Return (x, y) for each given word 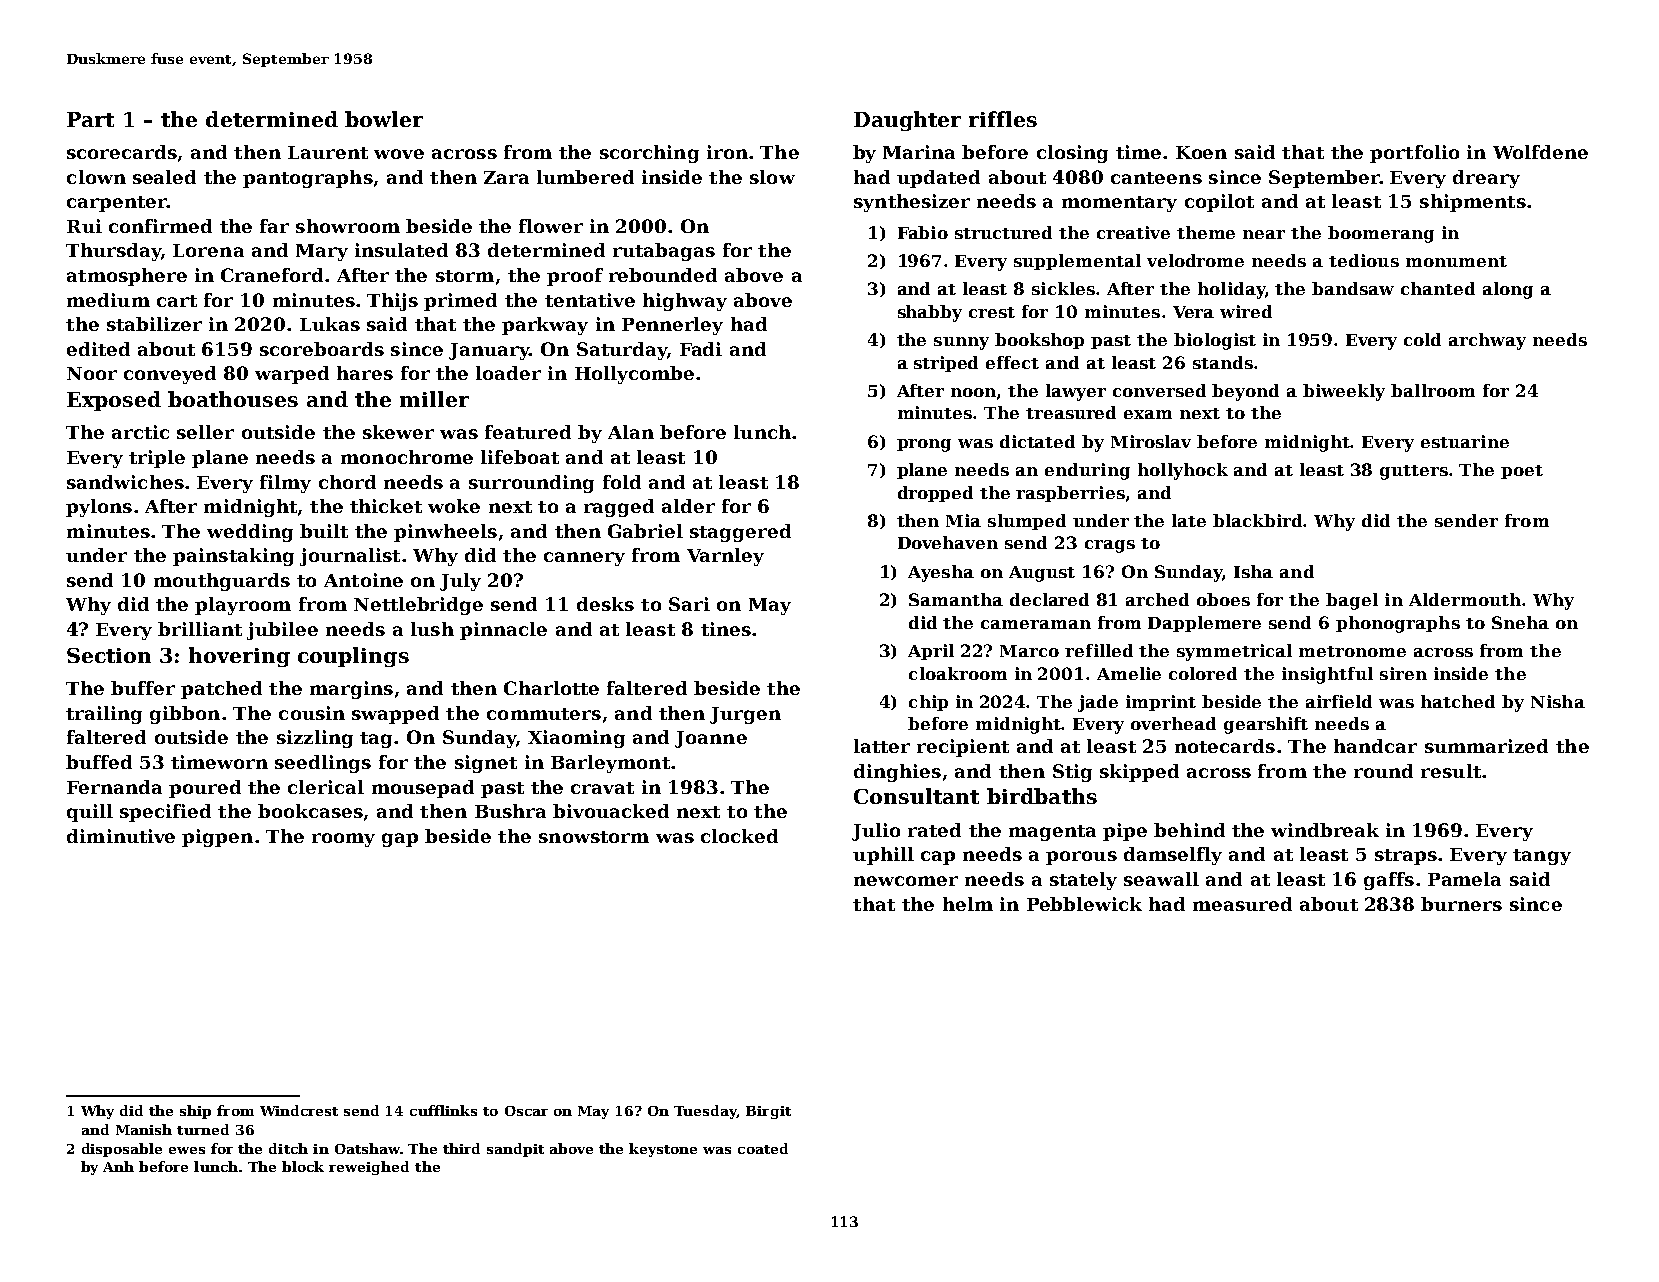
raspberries (1070, 494)
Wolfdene (1540, 152)
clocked (739, 836)
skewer (398, 432)
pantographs (308, 179)
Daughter (907, 121)
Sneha (1520, 622)
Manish (144, 1129)
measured (1242, 904)
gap (400, 840)
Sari (689, 604)
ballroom (1433, 390)
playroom (243, 606)
